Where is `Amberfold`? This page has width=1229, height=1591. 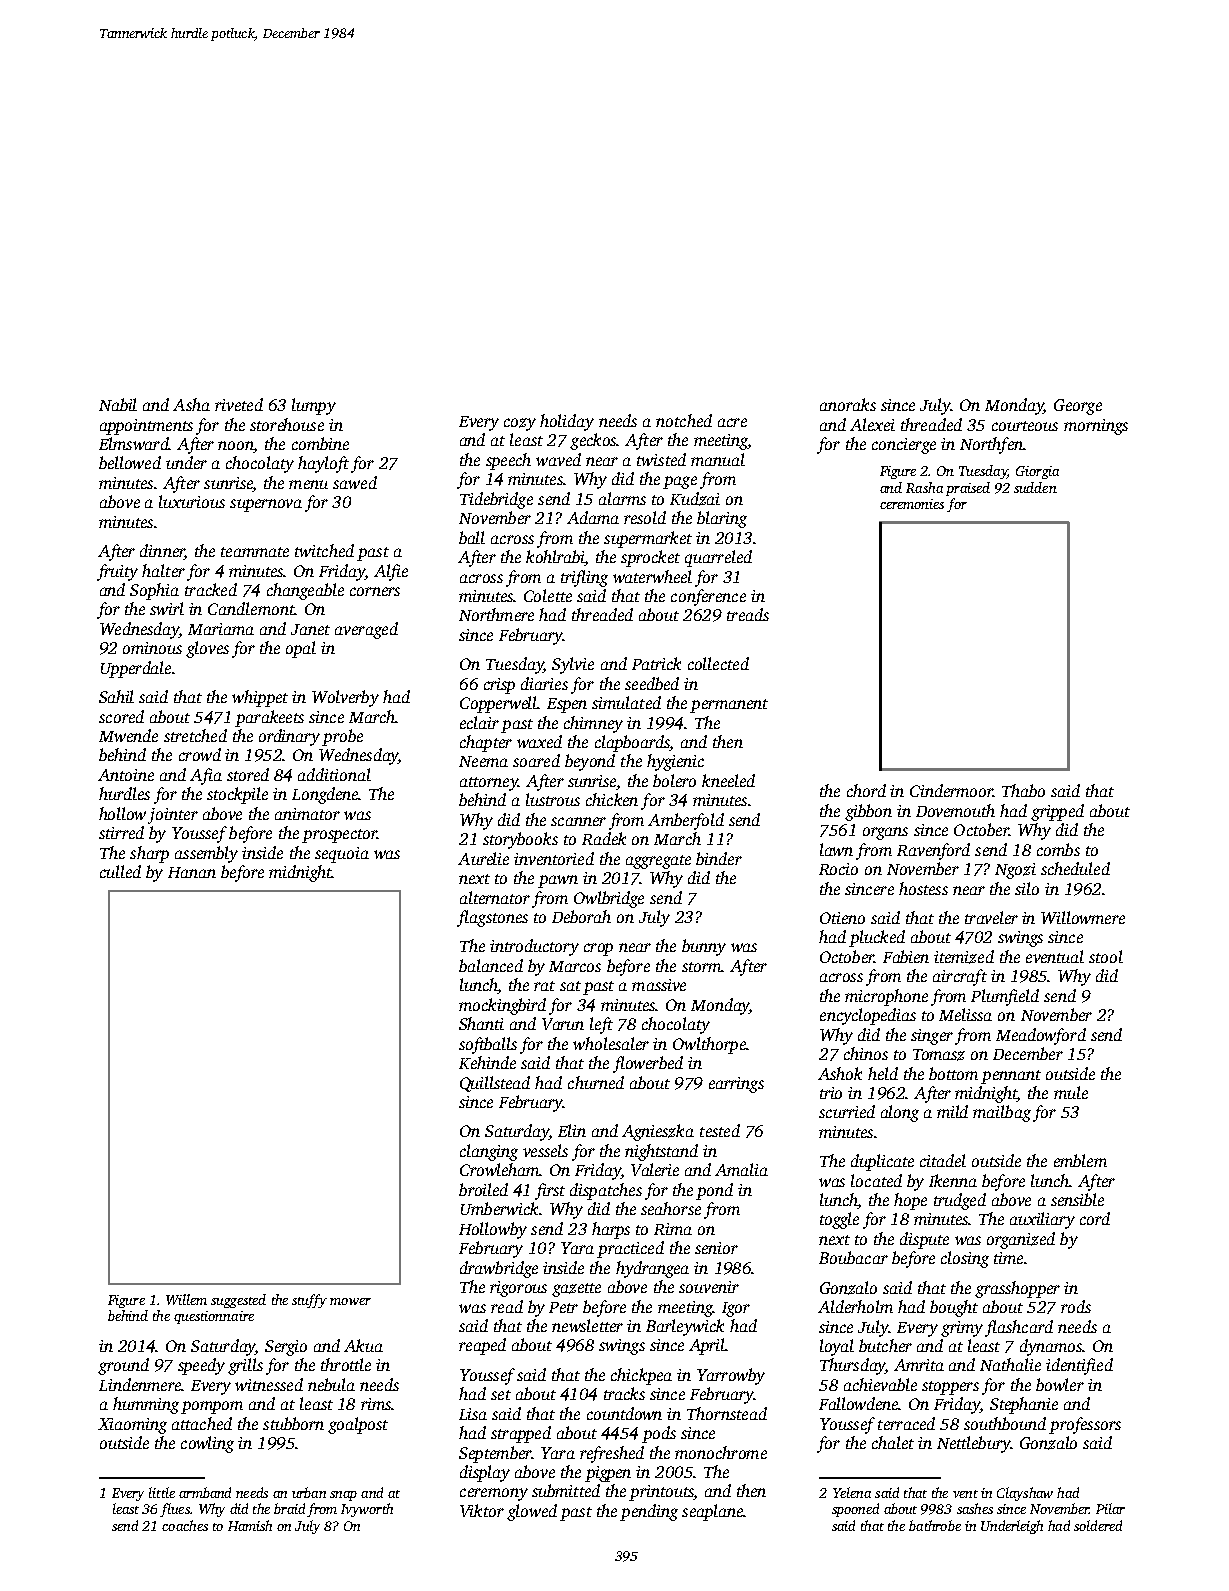 Amberfold is located at coordinates (686, 821).
